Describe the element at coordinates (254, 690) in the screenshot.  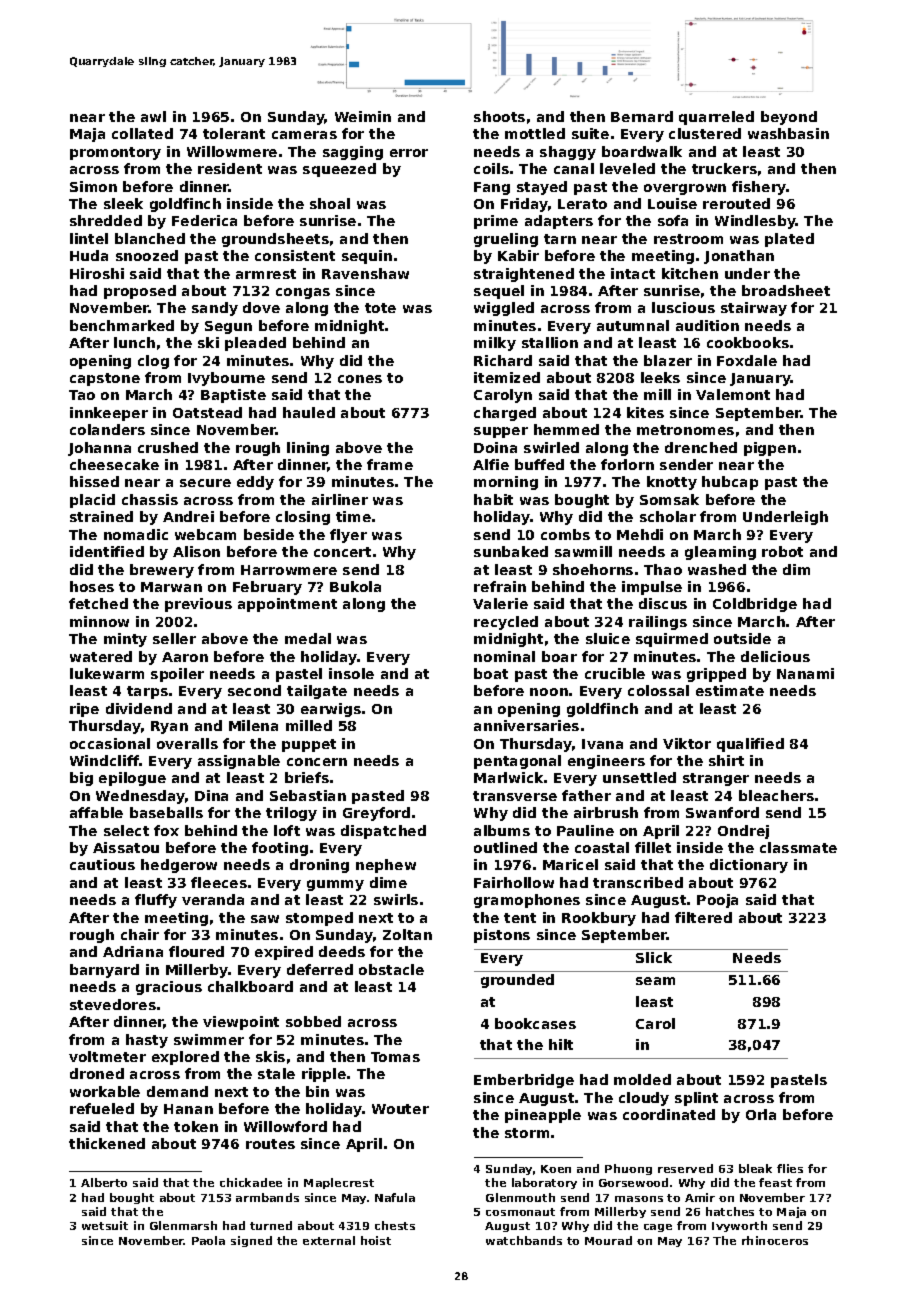
I see `second` at that location.
